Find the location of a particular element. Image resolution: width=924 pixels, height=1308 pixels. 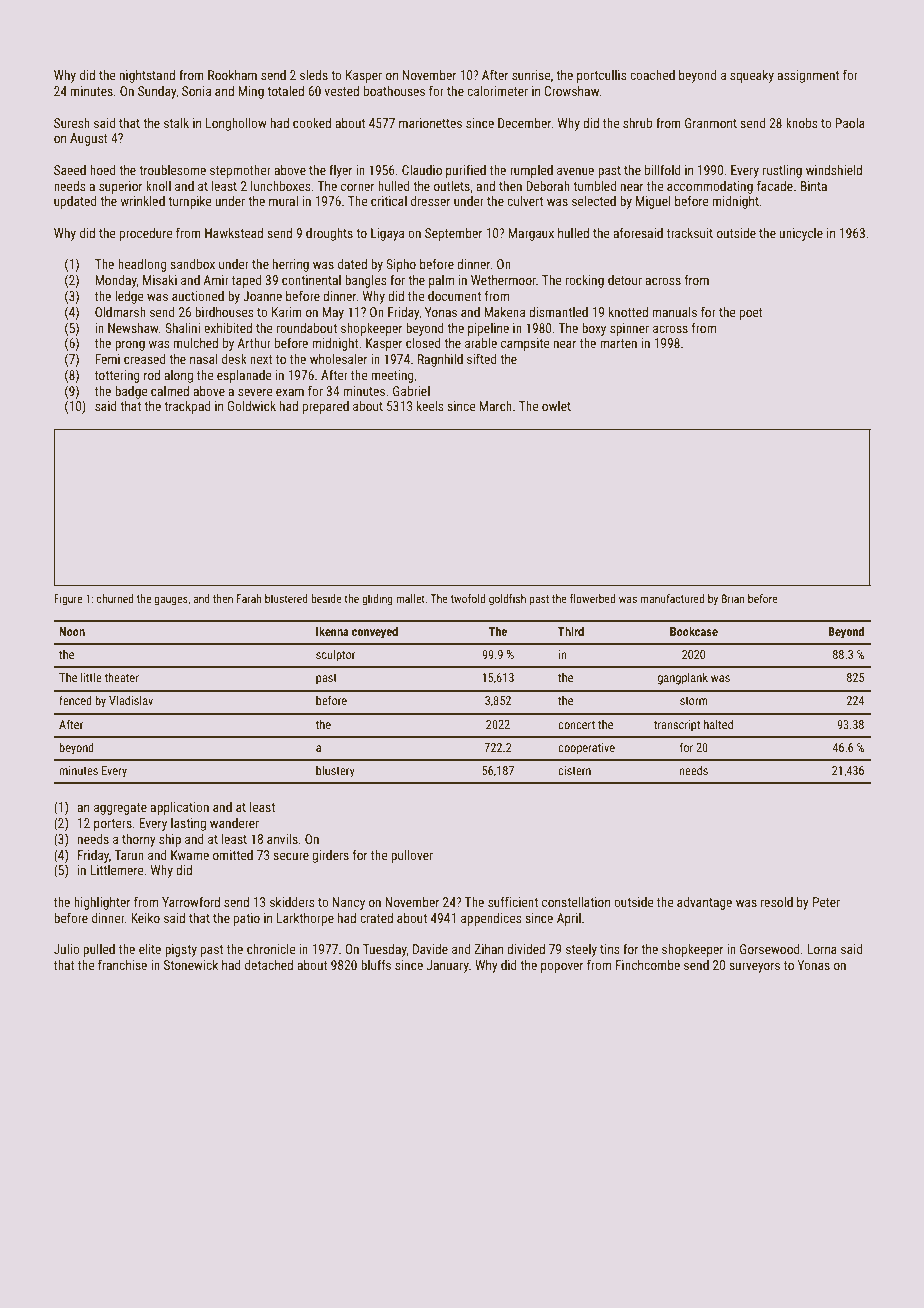

Oldmarsh is located at coordinates (120, 312).
